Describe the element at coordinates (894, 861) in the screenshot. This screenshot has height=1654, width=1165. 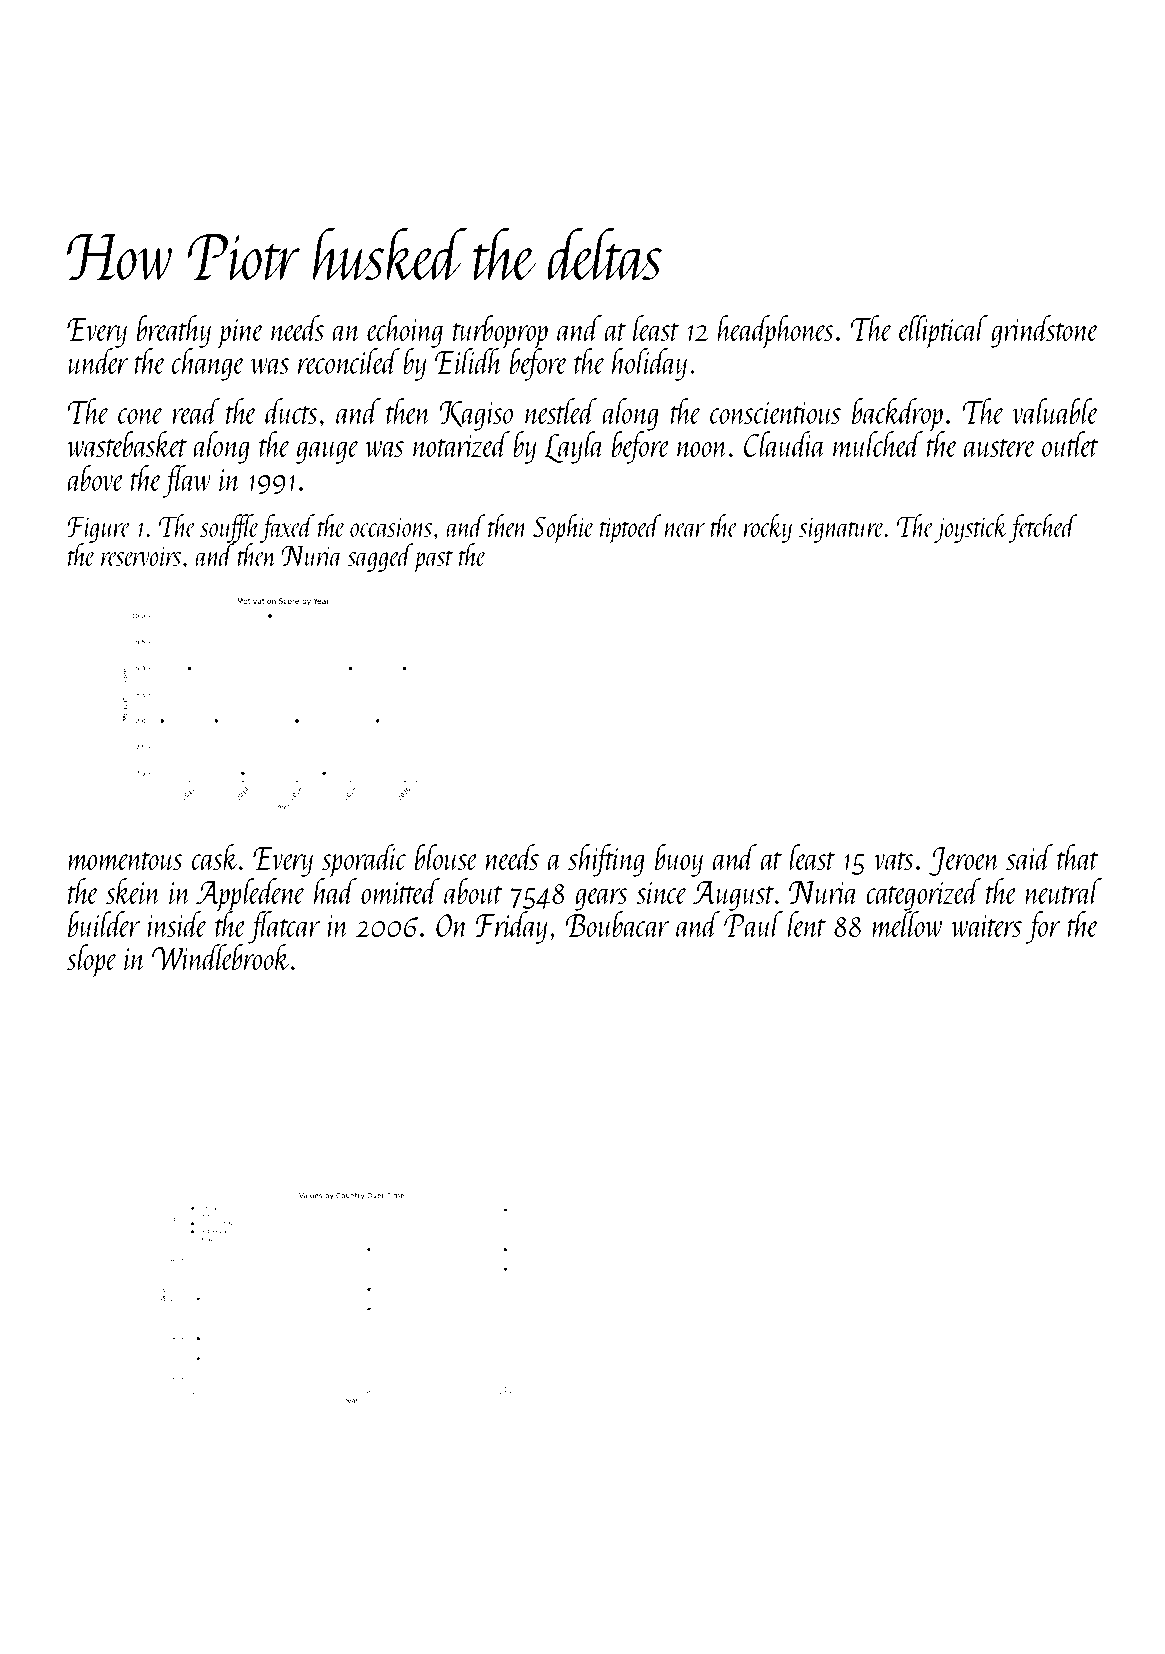
I see `vats` at that location.
